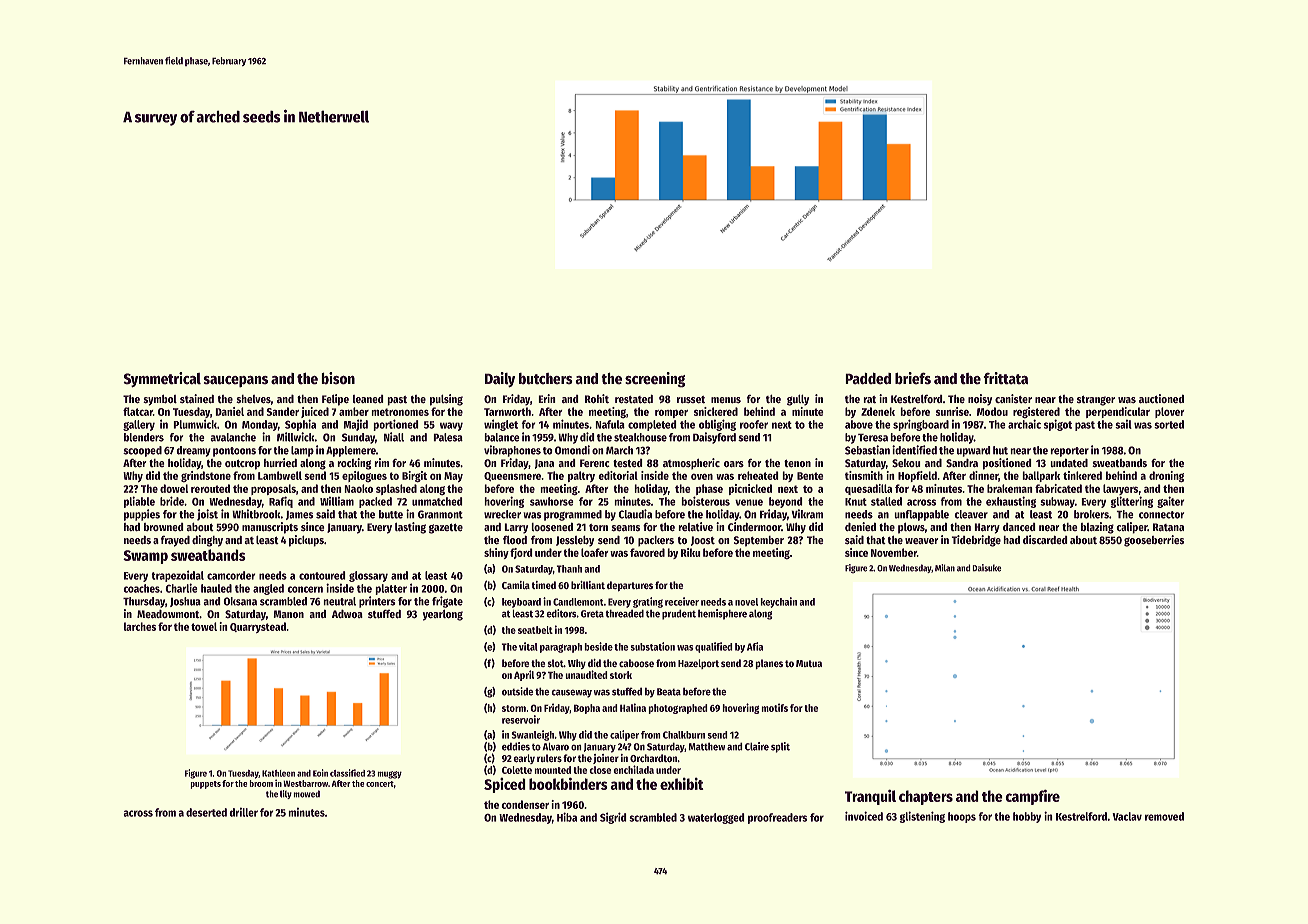  Describe the element at coordinates (139, 502) in the document. I see `pliable` at that location.
